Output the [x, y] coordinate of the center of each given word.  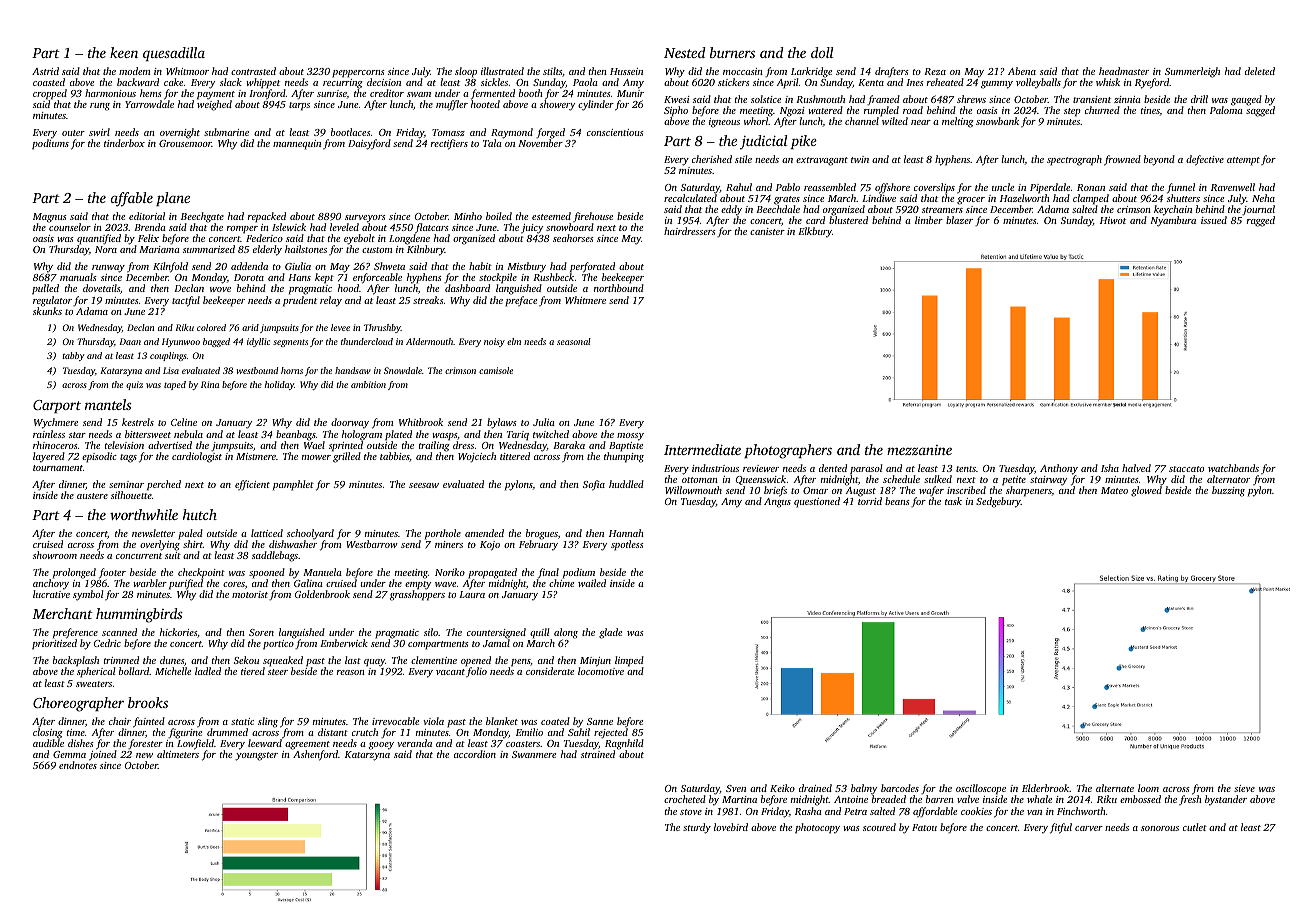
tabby [73, 356]
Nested [684, 52]
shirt [193, 544]
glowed [1146, 491]
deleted [1260, 71]
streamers [942, 210]
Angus [777, 503]
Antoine [851, 799]
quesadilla [174, 54]
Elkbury [815, 232]
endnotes [78, 765]
